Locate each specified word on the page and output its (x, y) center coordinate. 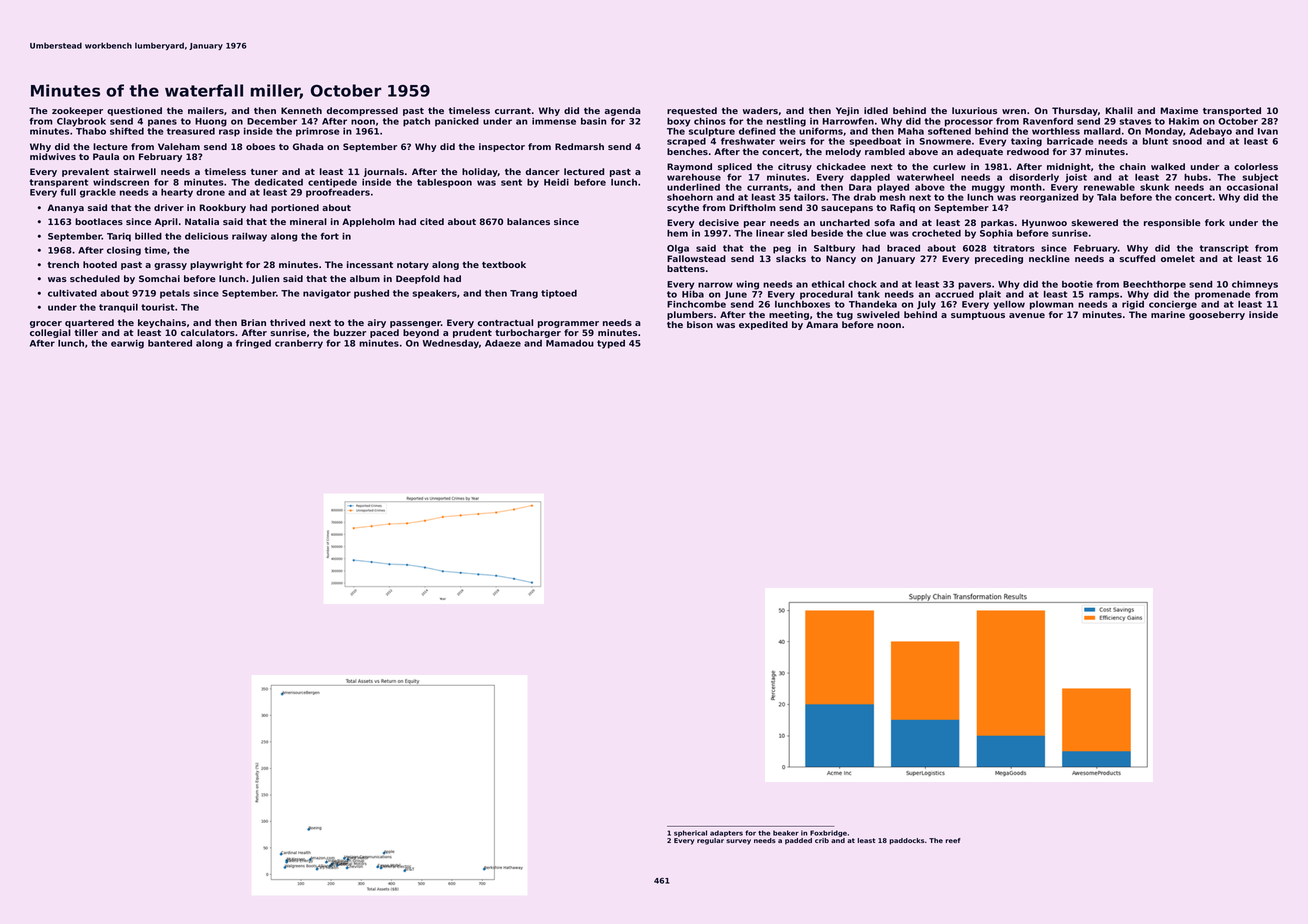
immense (554, 121)
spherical (690, 833)
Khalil (1119, 110)
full (68, 192)
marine (1168, 314)
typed (611, 344)
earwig (127, 344)
